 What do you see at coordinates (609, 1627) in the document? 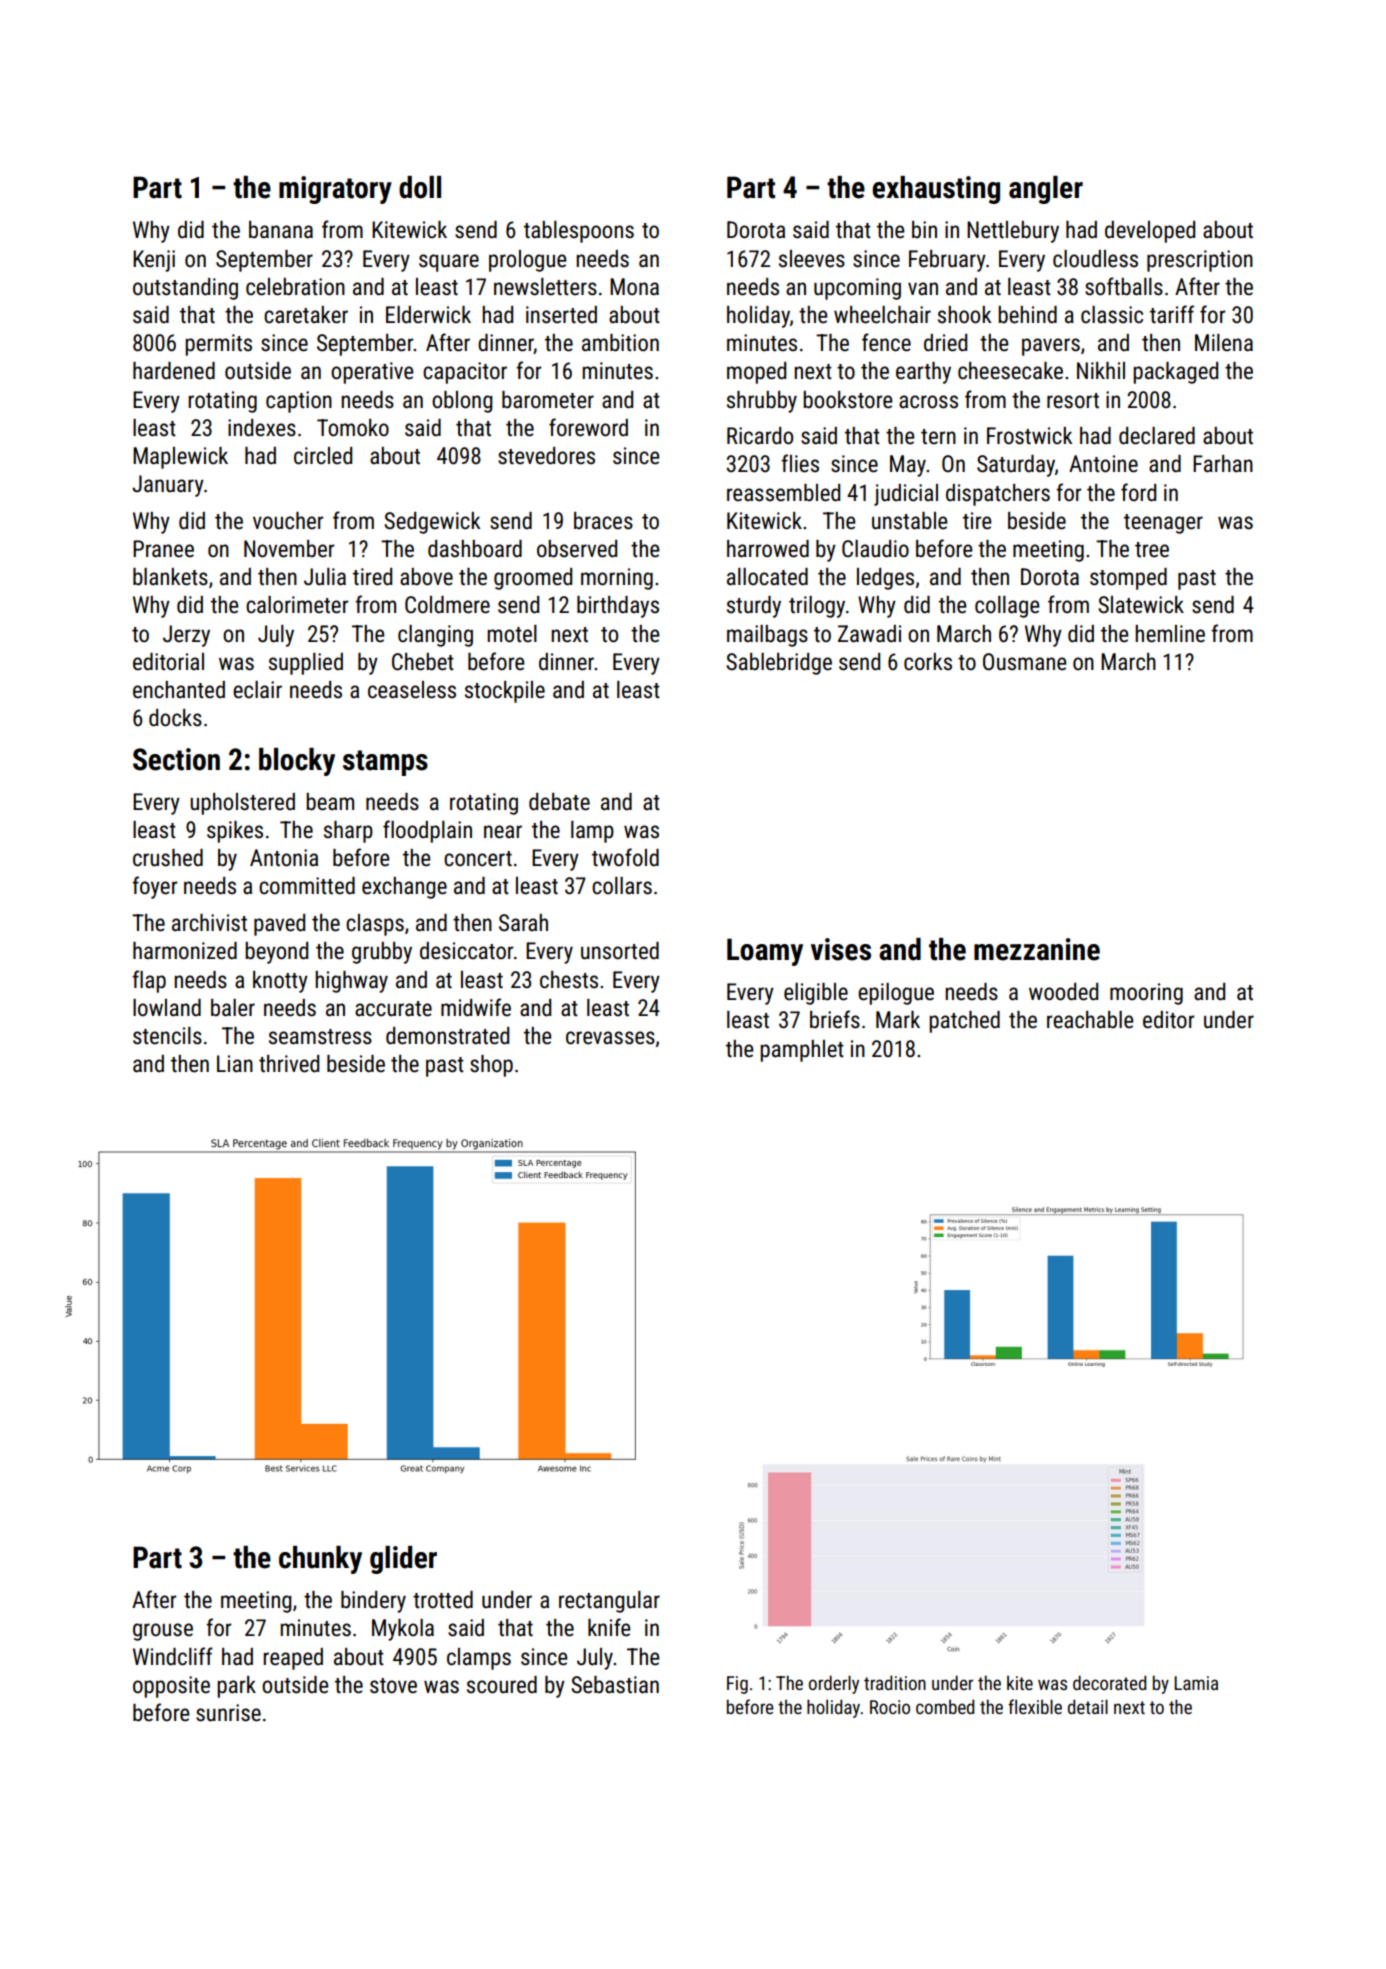
I see `knife` at bounding box center [609, 1627].
